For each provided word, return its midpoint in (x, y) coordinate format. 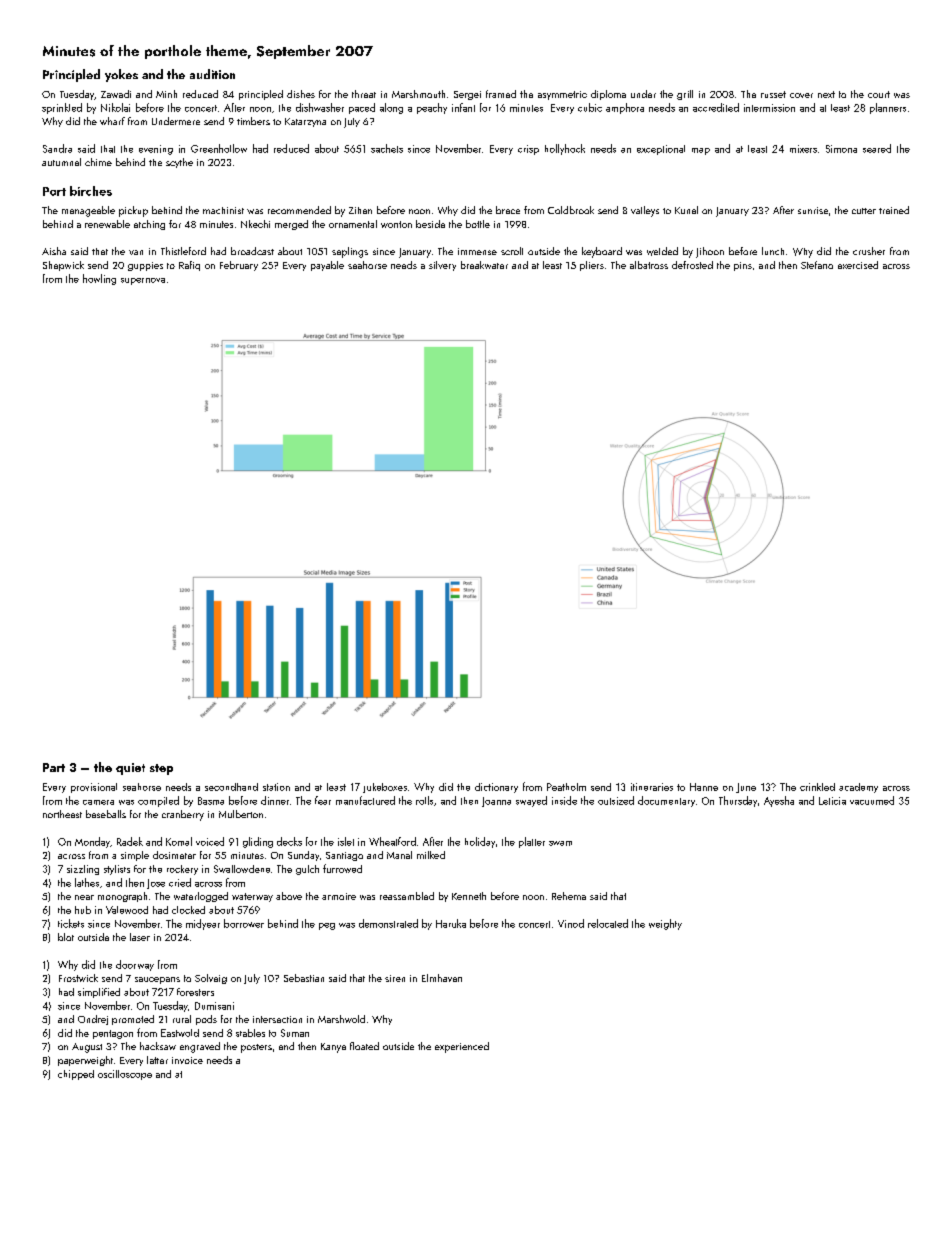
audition (212, 74)
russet (773, 94)
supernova (143, 281)
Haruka (451, 923)
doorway (135, 965)
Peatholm (566, 787)
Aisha (54, 251)
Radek (130, 841)
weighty (665, 924)
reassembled (407, 896)
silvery (442, 266)
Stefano (817, 265)
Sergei (467, 95)
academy (858, 788)
